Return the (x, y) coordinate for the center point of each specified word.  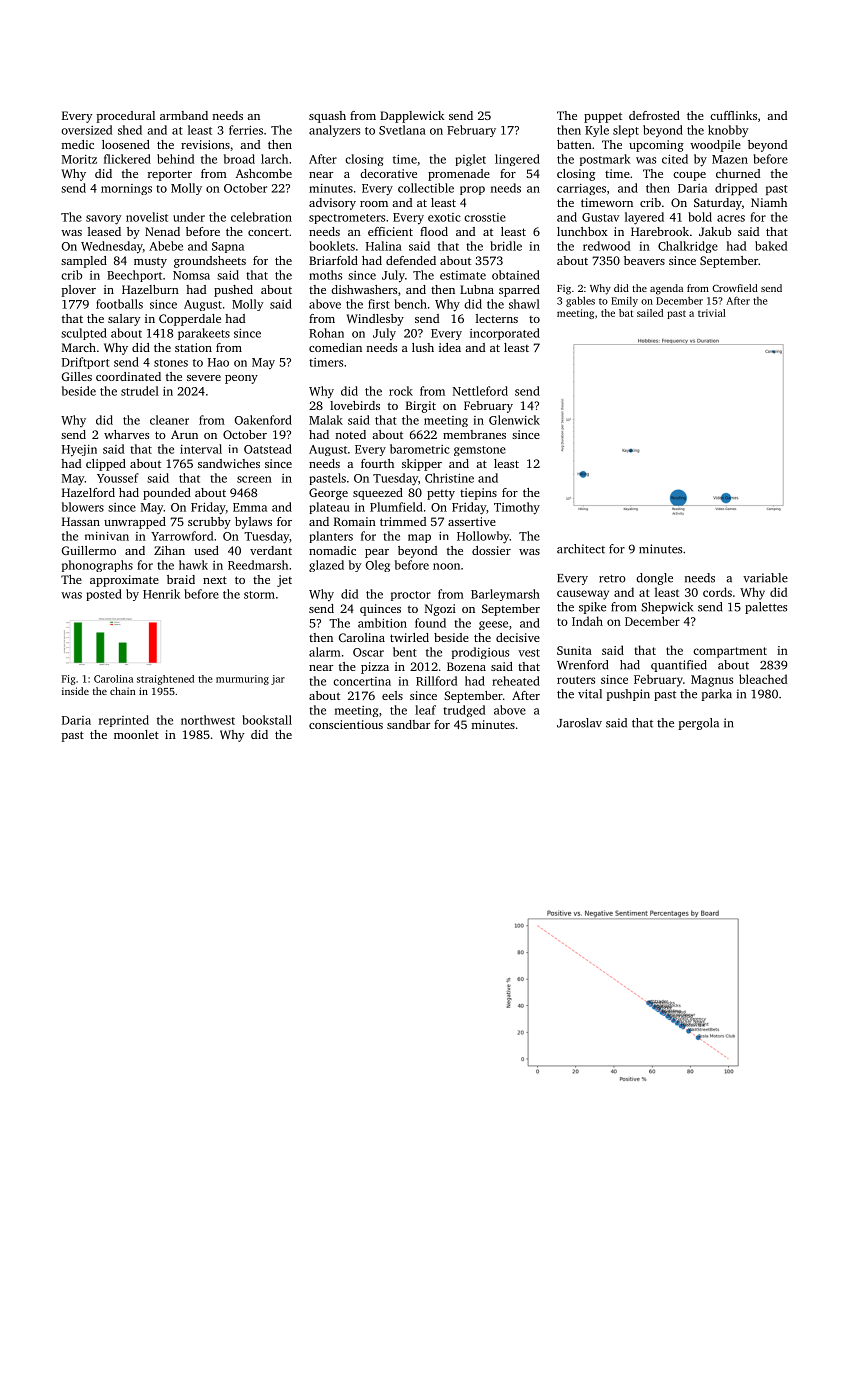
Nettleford (480, 391)
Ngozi (440, 610)
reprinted (124, 721)
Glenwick (514, 420)
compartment (730, 652)
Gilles (77, 376)
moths (325, 275)
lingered (517, 160)
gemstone (480, 451)
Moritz (79, 159)
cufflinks (733, 115)
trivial (712, 313)
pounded (167, 494)
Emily (624, 302)
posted (104, 595)
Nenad (162, 231)
